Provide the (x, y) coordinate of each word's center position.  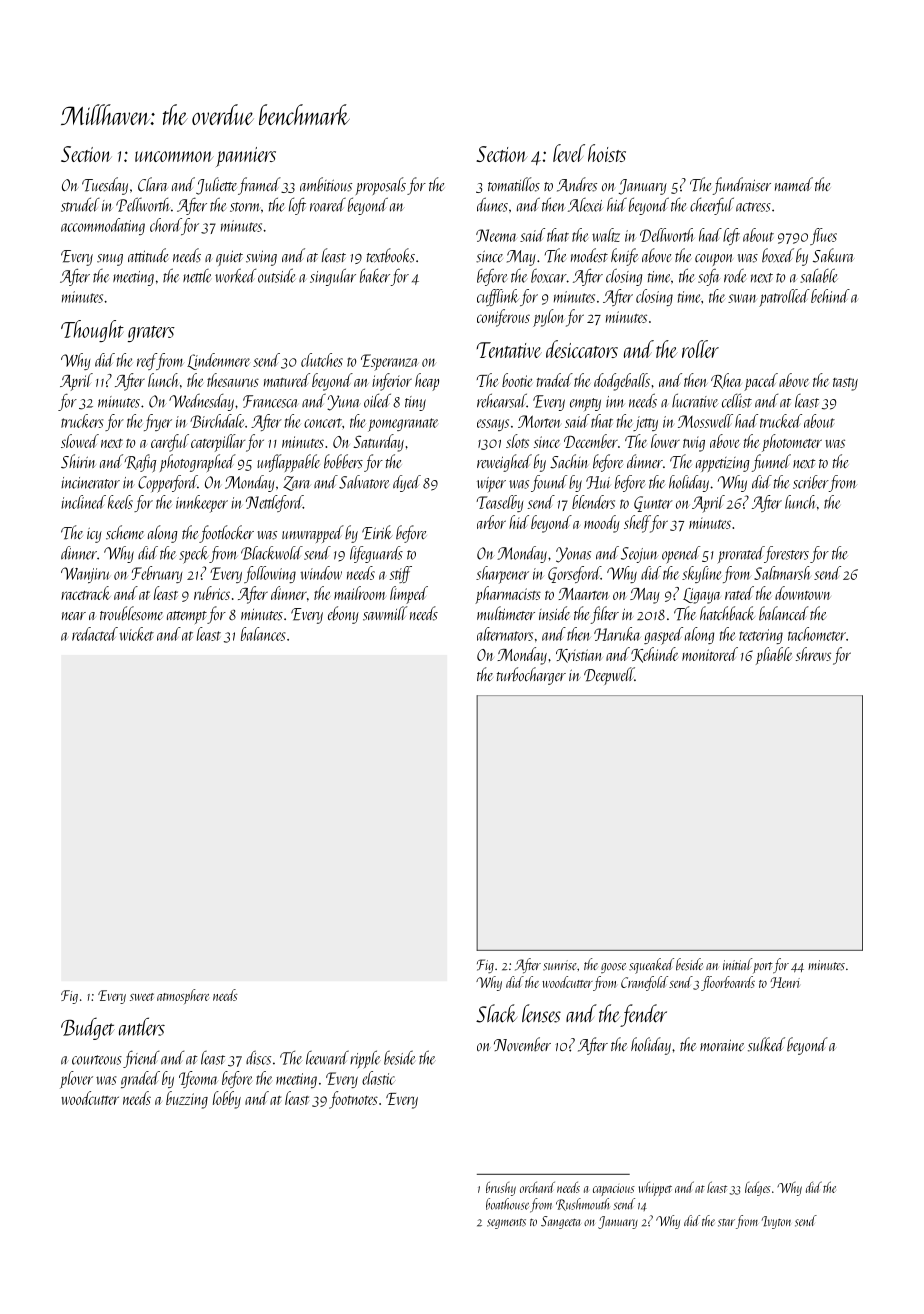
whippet (655, 1189)
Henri (785, 982)
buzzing (187, 1100)
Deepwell (609, 676)
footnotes (353, 1100)
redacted (95, 634)
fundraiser (741, 186)
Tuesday (105, 186)
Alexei (585, 205)
